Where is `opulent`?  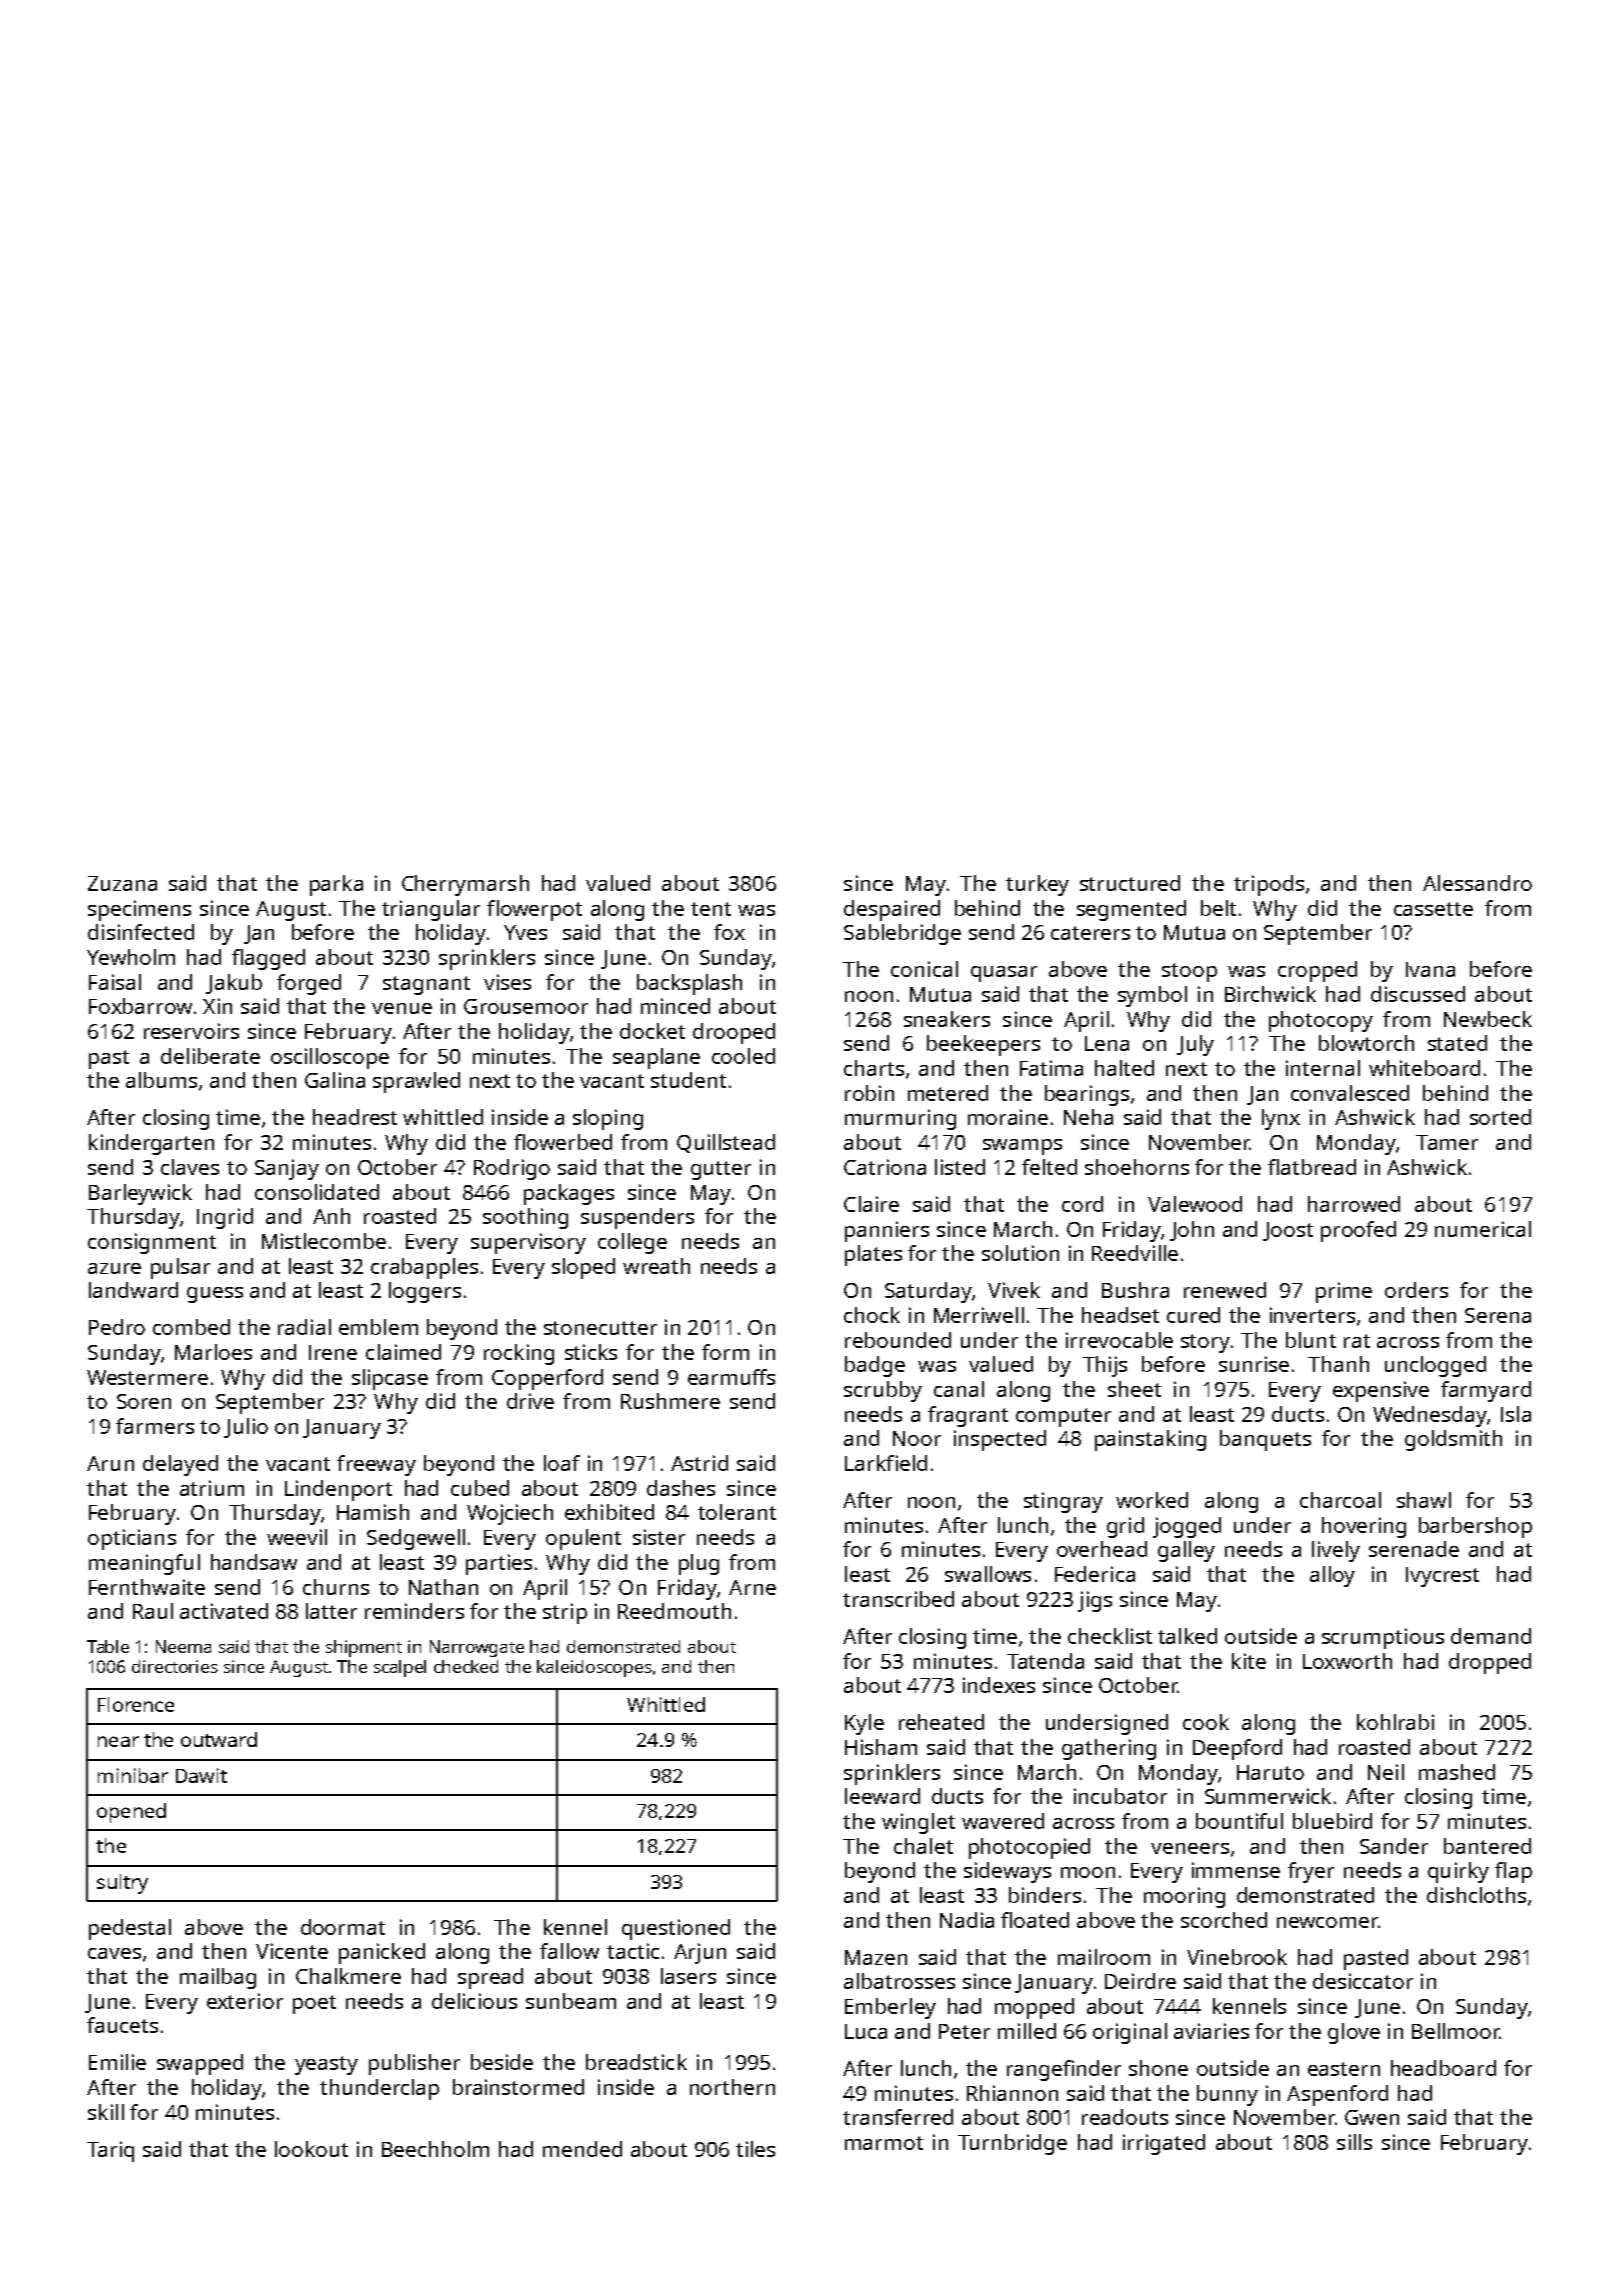
opulent is located at coordinates (583, 1539).
